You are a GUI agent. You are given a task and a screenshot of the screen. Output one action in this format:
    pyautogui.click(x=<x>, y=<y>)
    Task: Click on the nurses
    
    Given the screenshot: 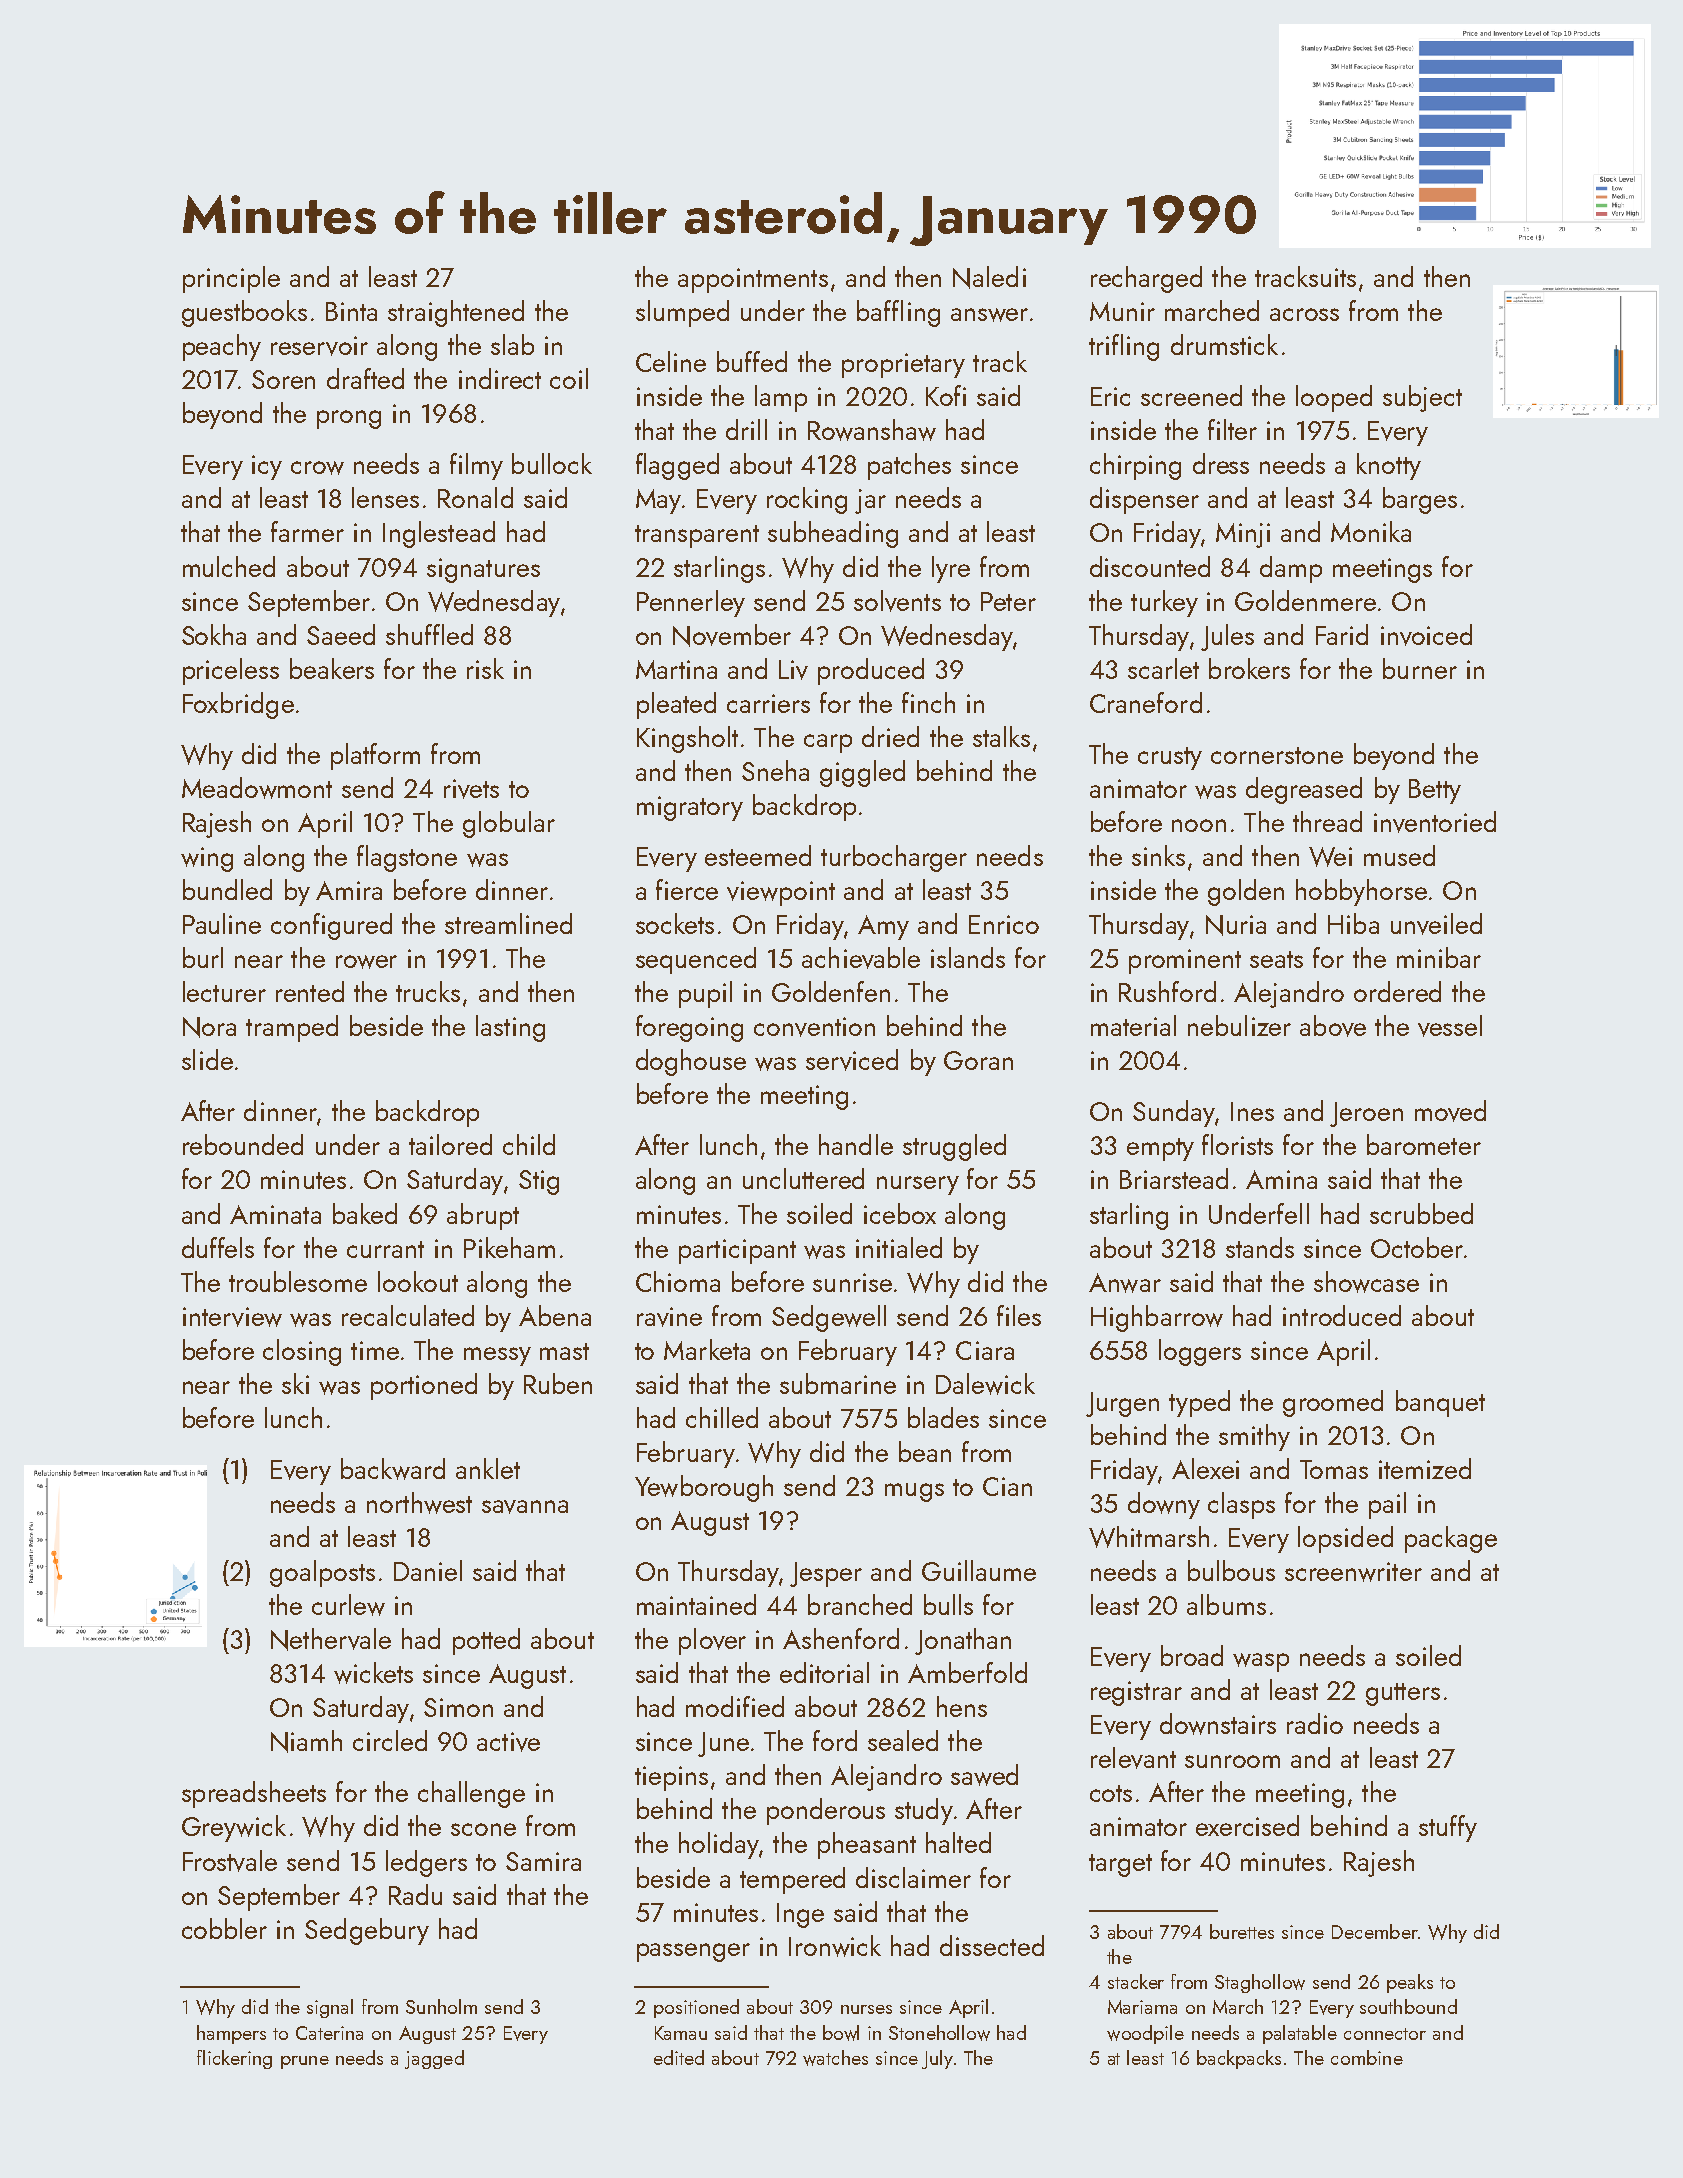 What is the action you would take?
    pyautogui.click(x=866, y=2009)
